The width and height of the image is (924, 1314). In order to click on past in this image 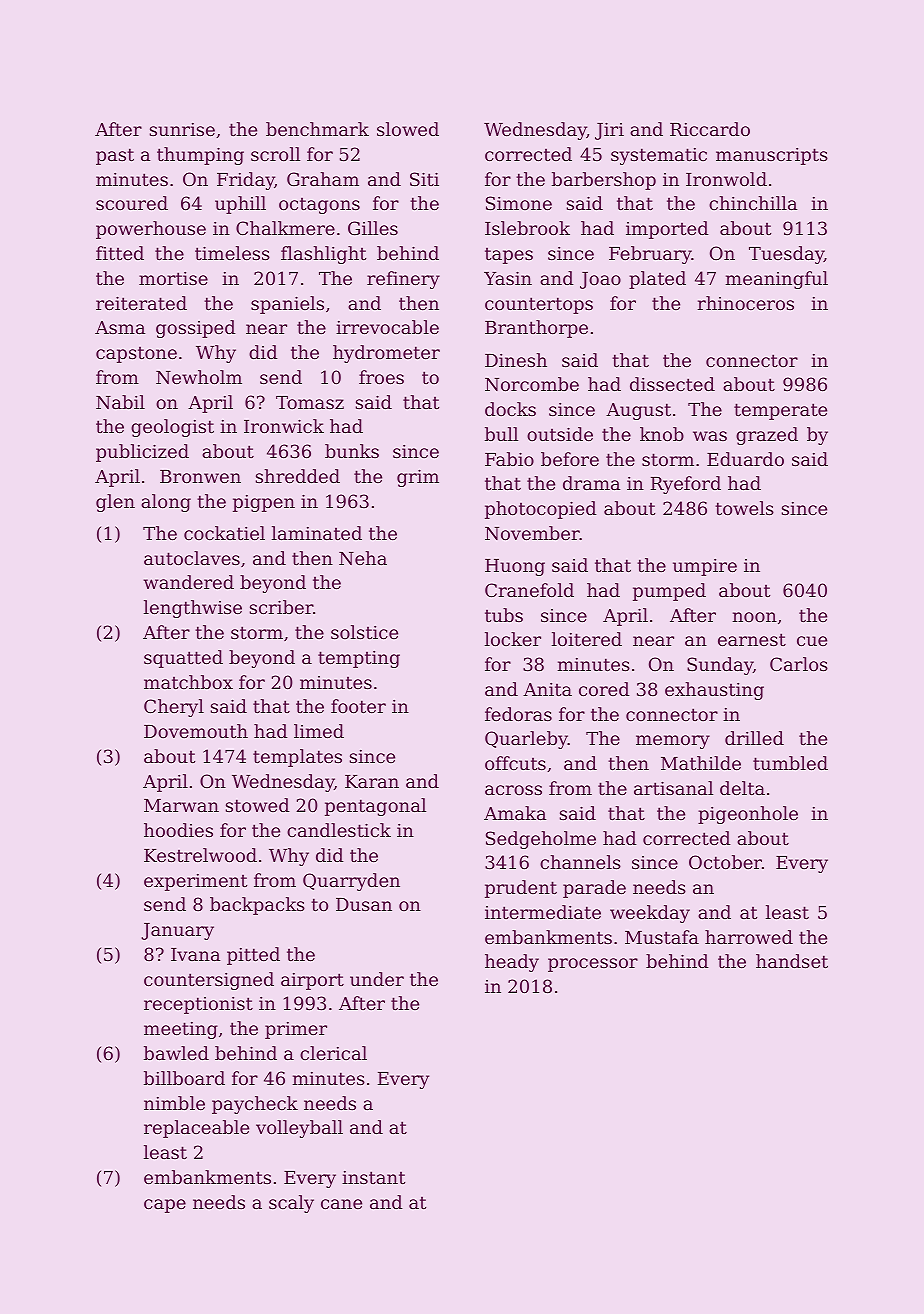, I will do `click(115, 156)`.
